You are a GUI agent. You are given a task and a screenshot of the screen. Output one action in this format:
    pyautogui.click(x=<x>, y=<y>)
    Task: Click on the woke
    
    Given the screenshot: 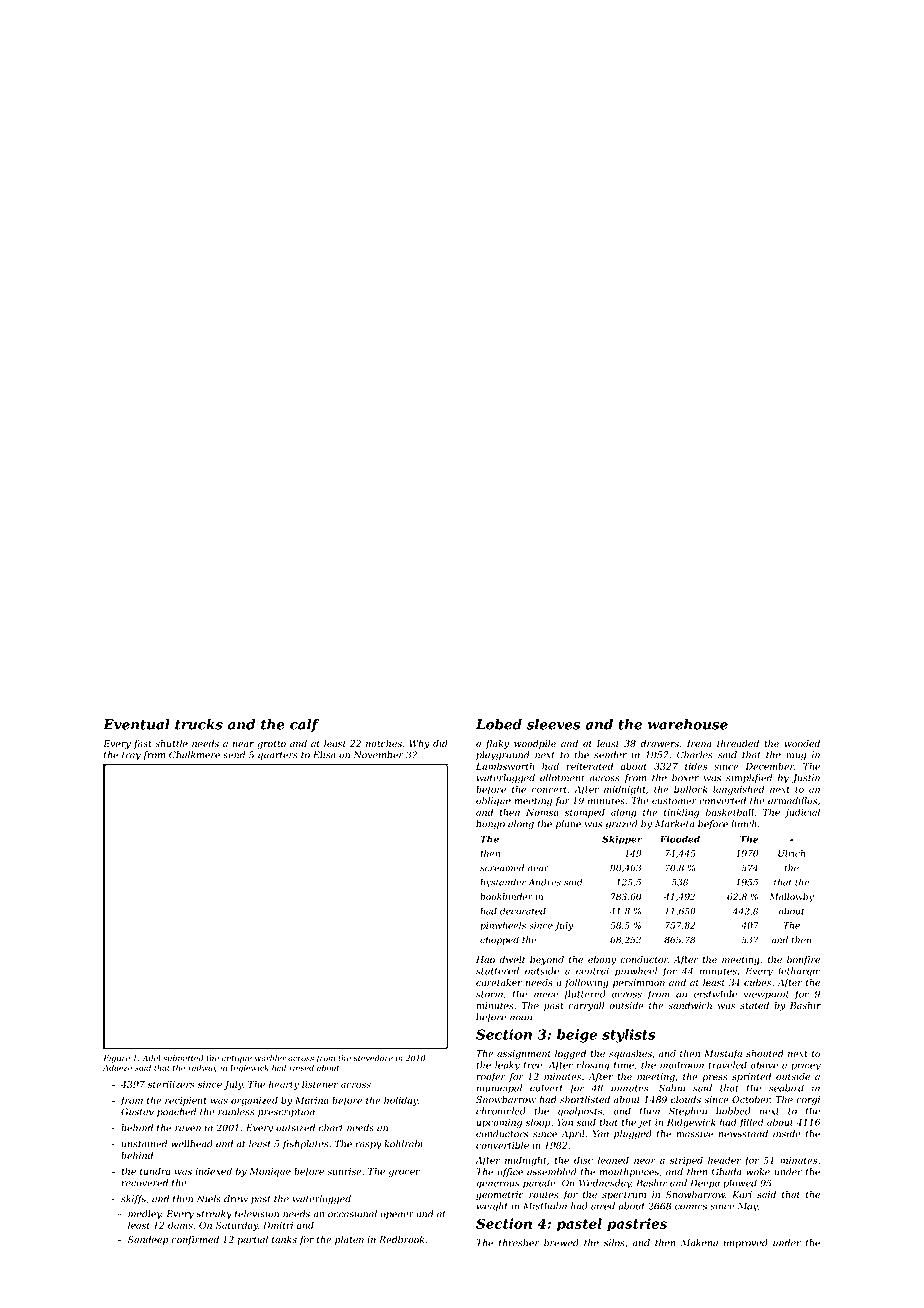 What is the action you would take?
    pyautogui.click(x=758, y=1172)
